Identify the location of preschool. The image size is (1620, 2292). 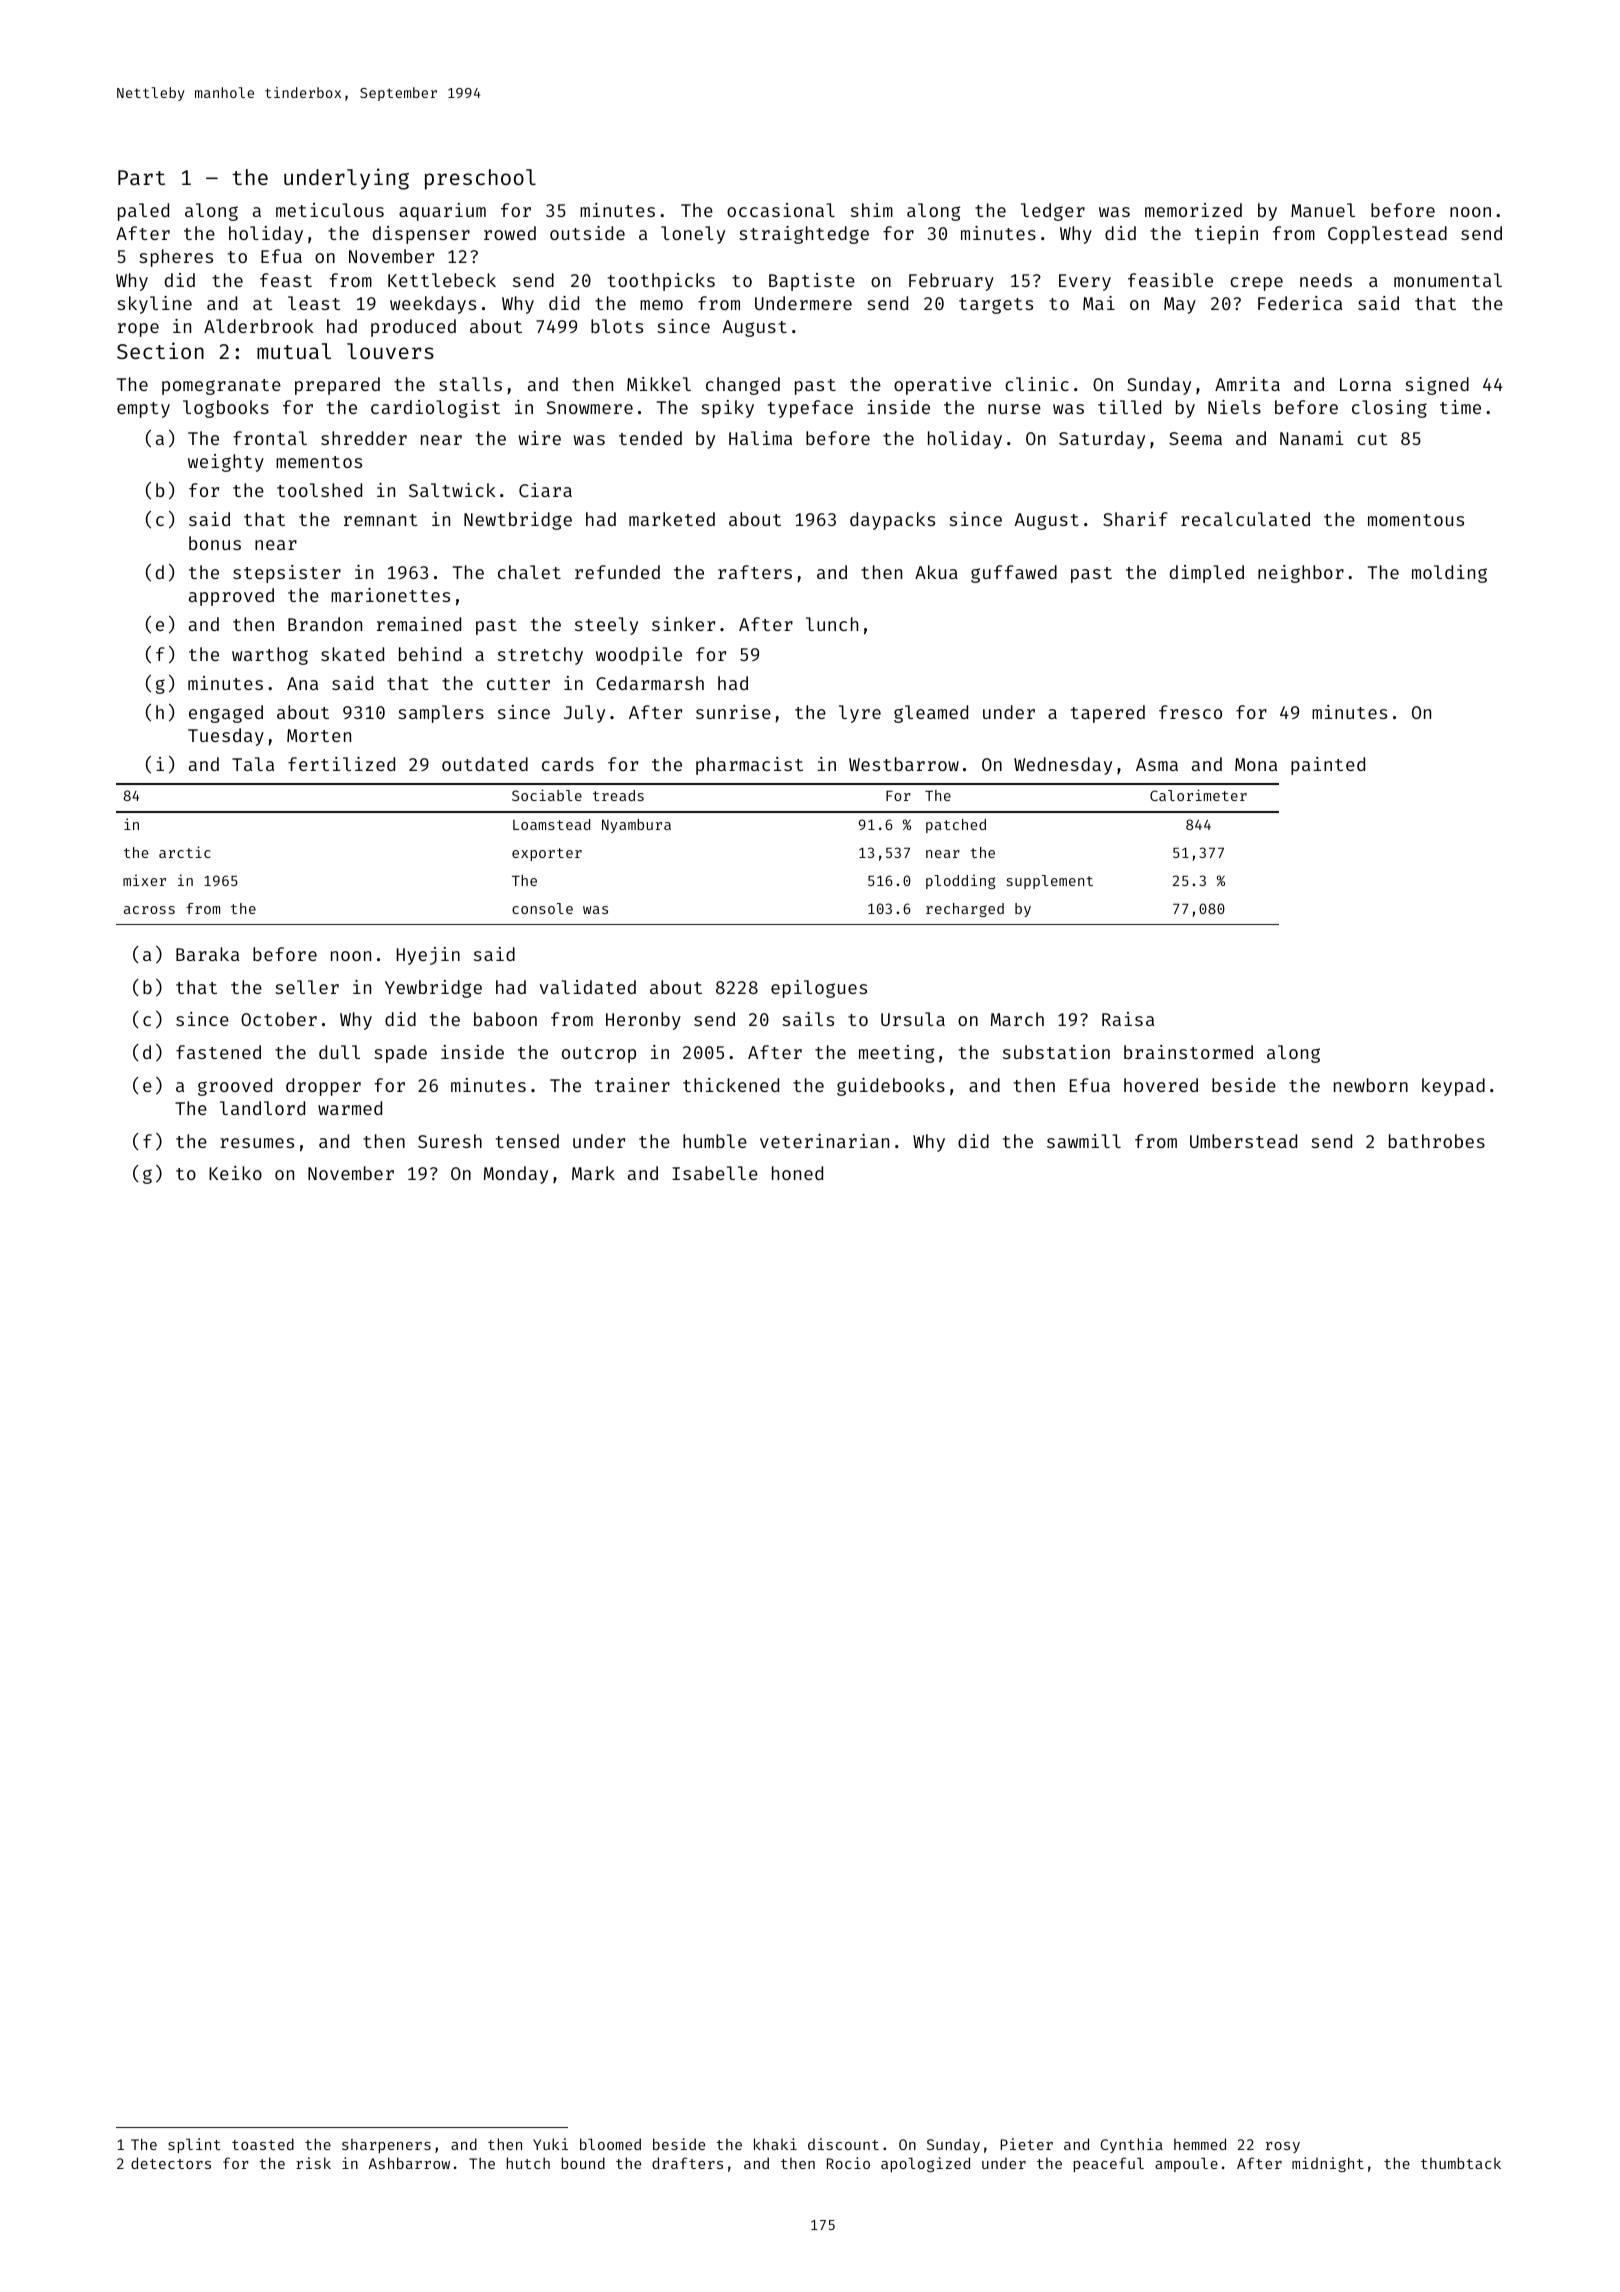
(480, 179).
